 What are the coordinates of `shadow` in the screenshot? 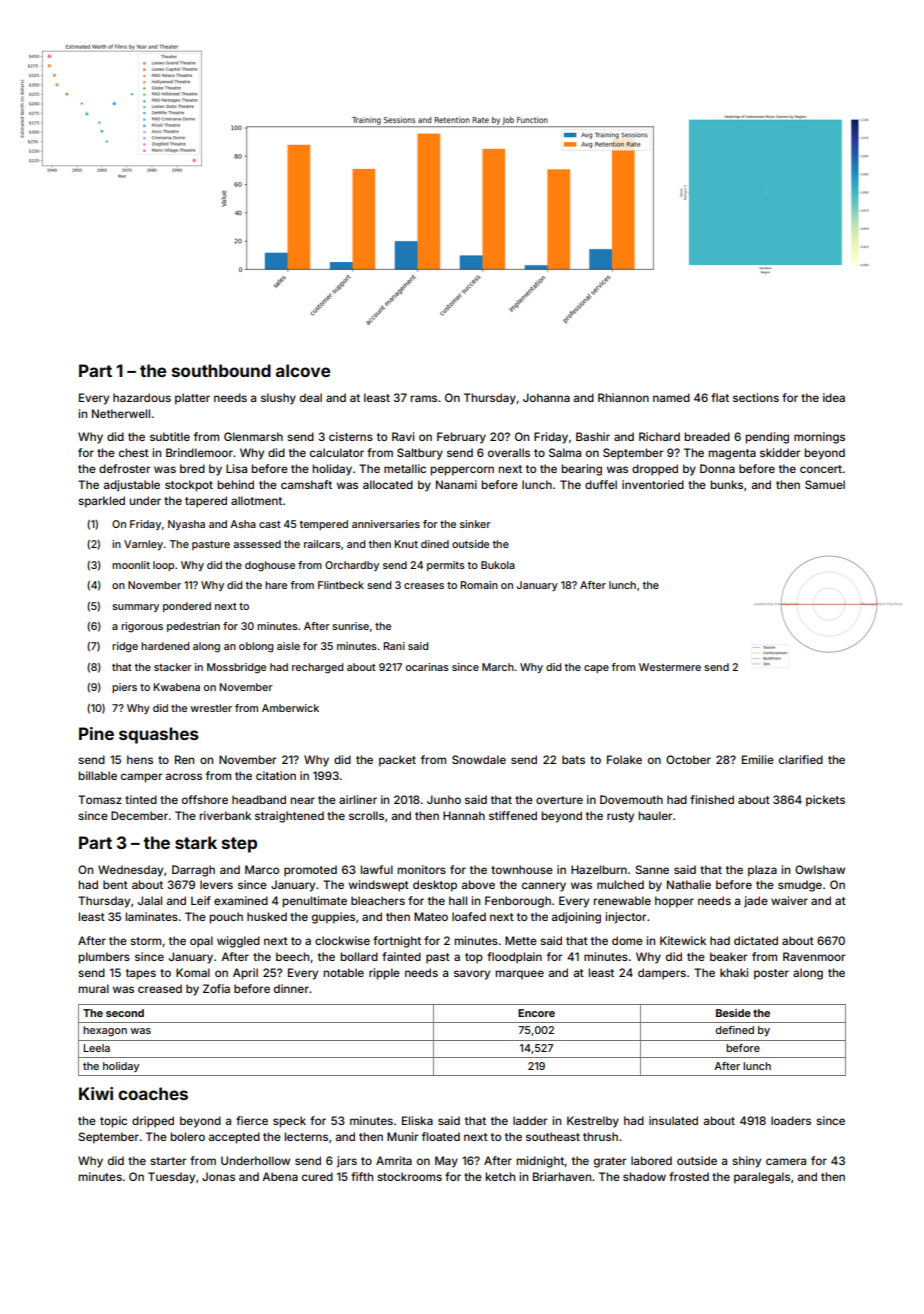 It's located at (644, 1176).
